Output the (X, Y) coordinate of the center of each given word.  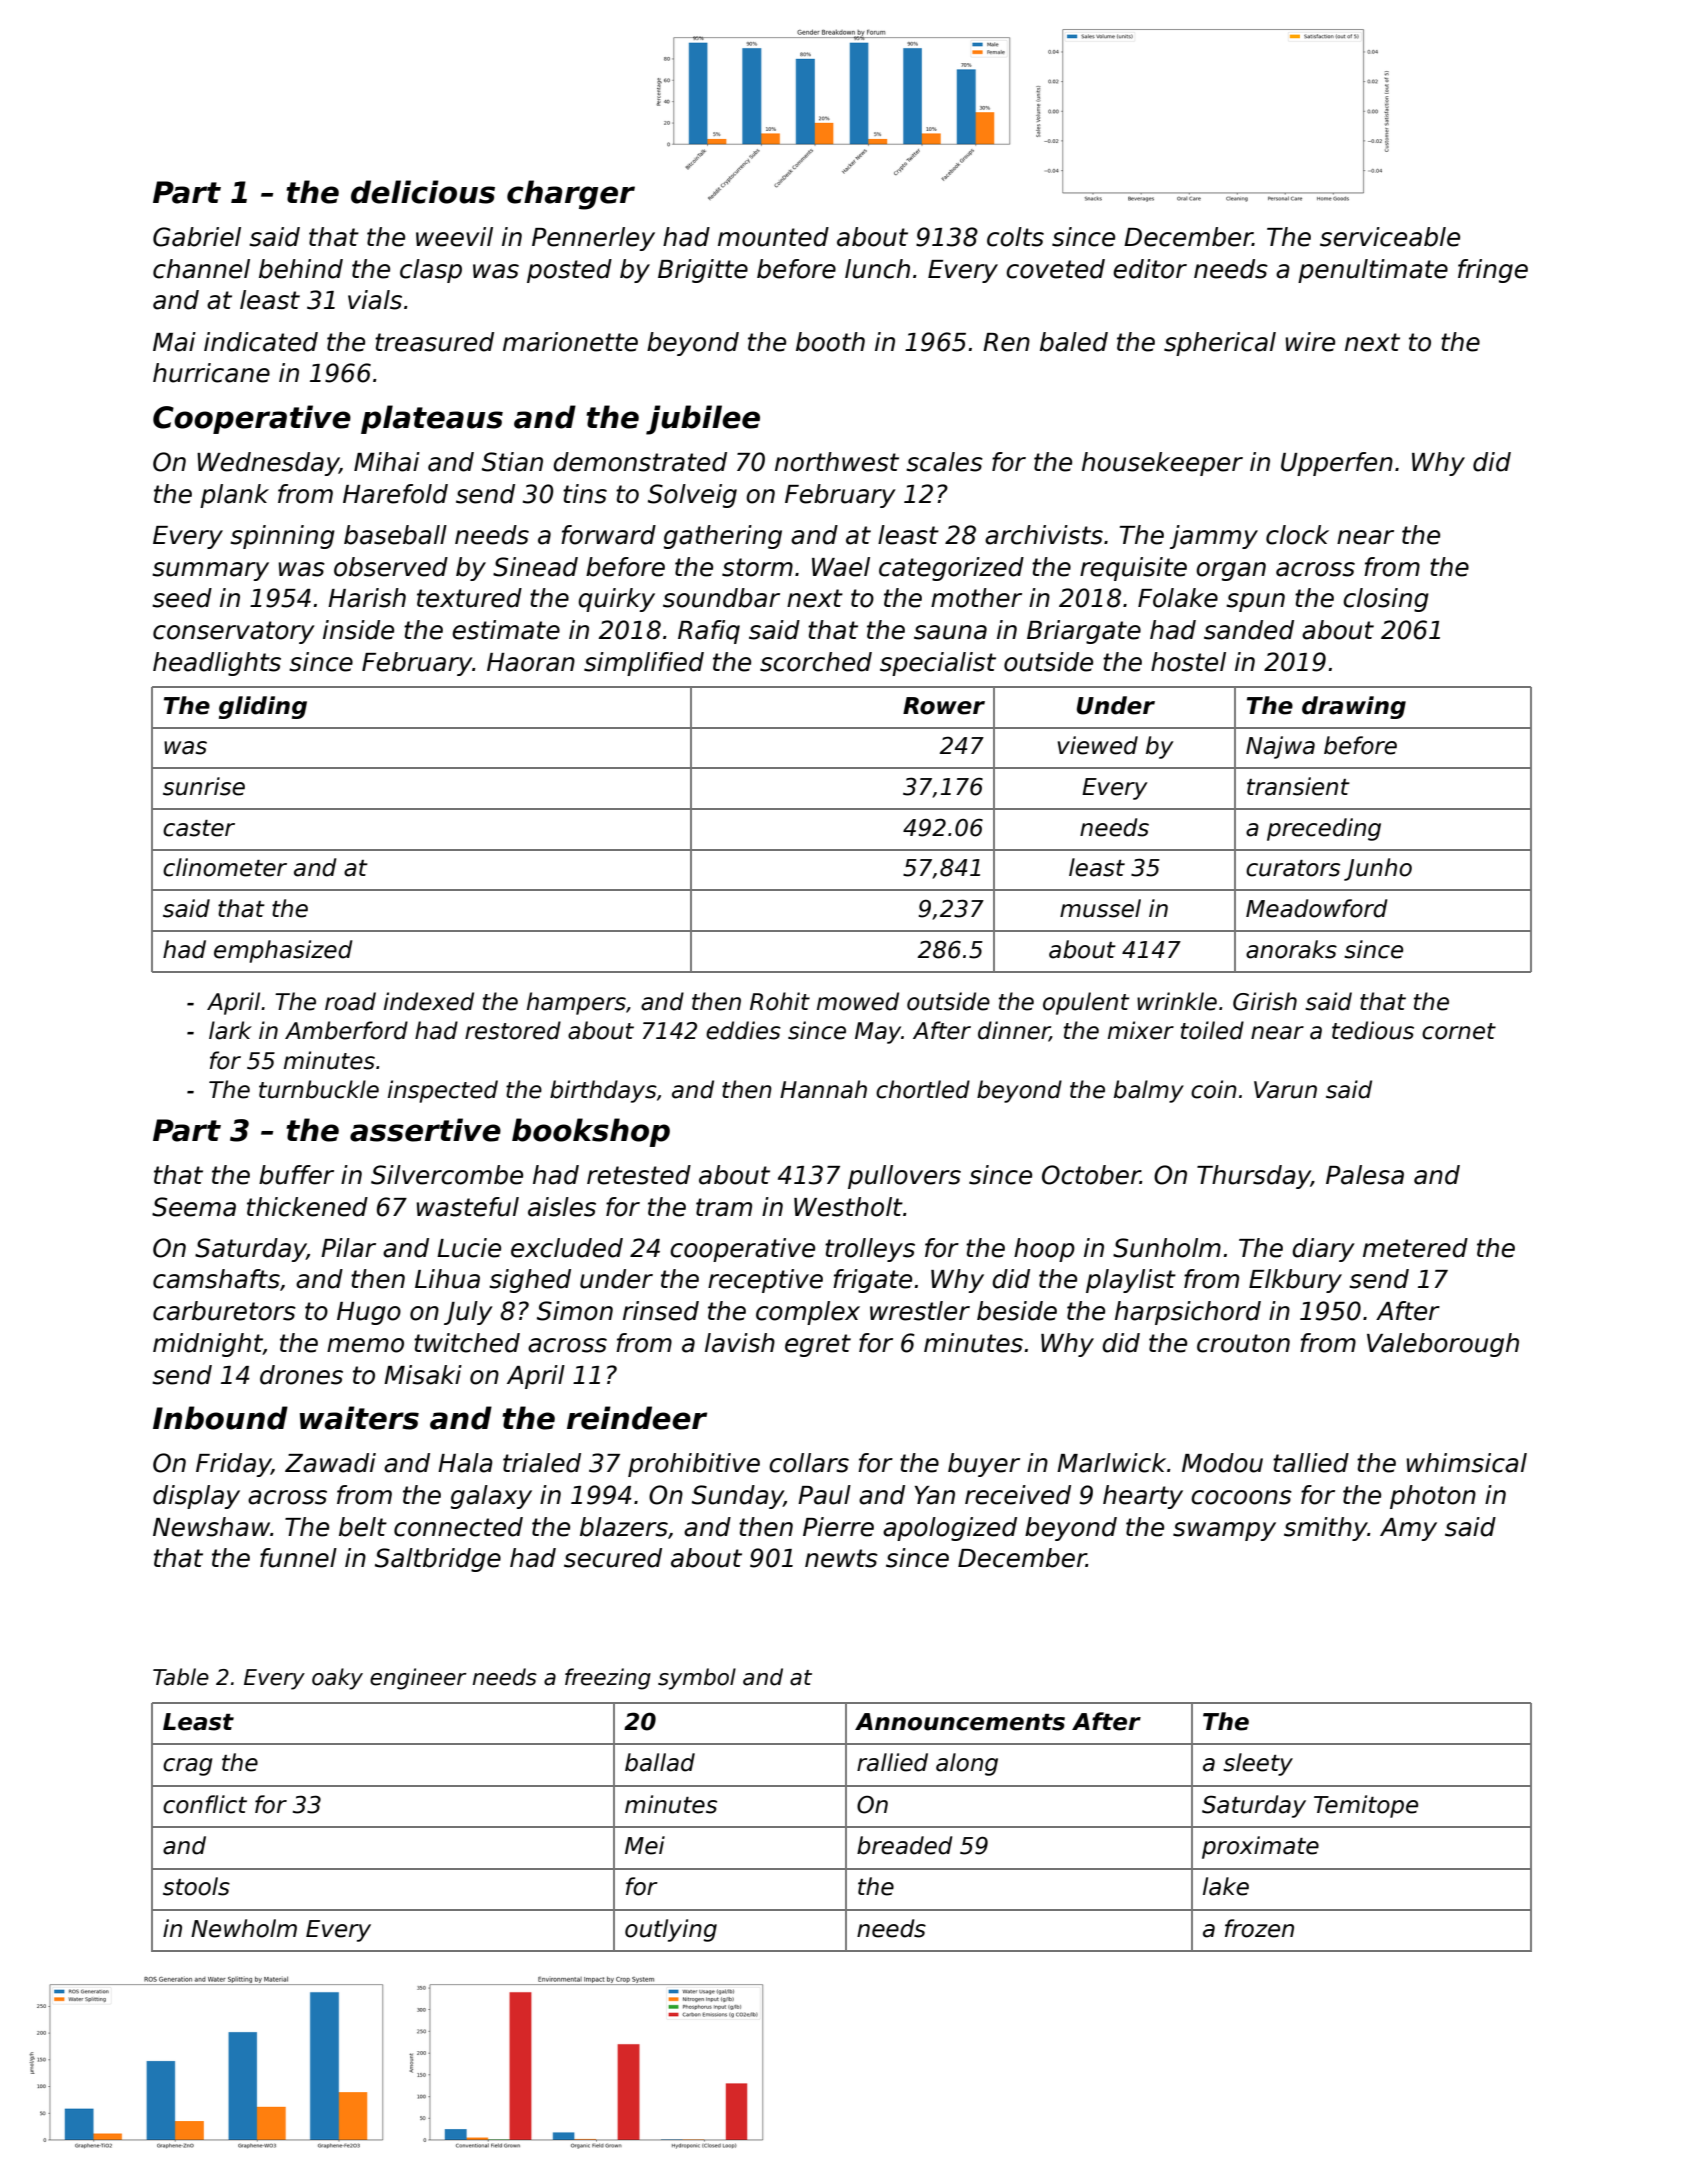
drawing (1354, 707)
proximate (1260, 1847)
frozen (1259, 1928)
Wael (841, 567)
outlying (671, 1930)
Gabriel (197, 237)
